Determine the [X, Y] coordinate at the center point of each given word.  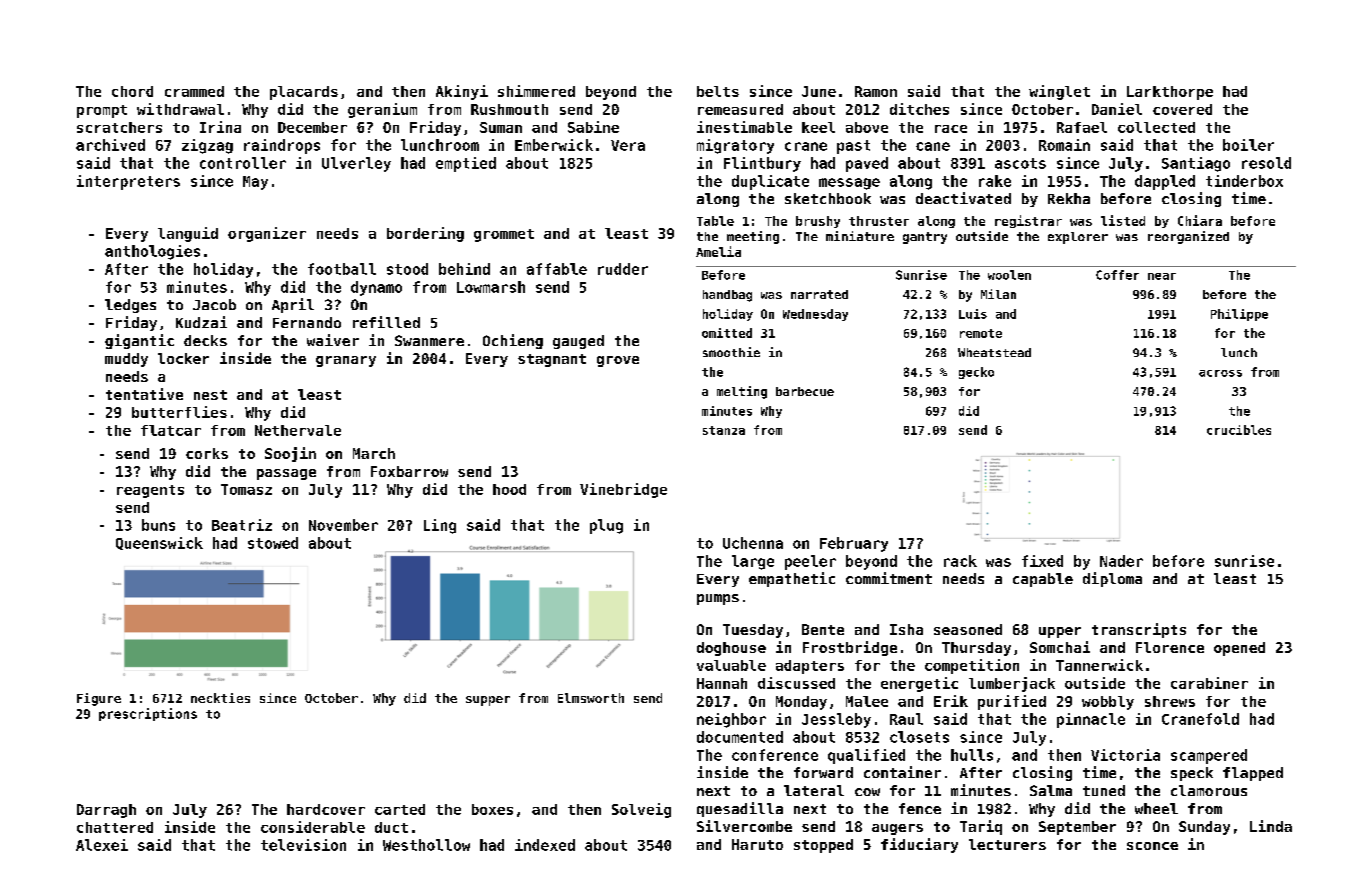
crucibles [1239, 430]
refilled [386, 322]
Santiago [1196, 164]
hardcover [326, 809]
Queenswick [159, 543]
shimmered [536, 91]
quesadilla [740, 809]
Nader [1121, 561]
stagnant [552, 360]
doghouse [731, 649]
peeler [810, 562]
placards [304, 93]
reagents [150, 491]
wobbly [1108, 703]
